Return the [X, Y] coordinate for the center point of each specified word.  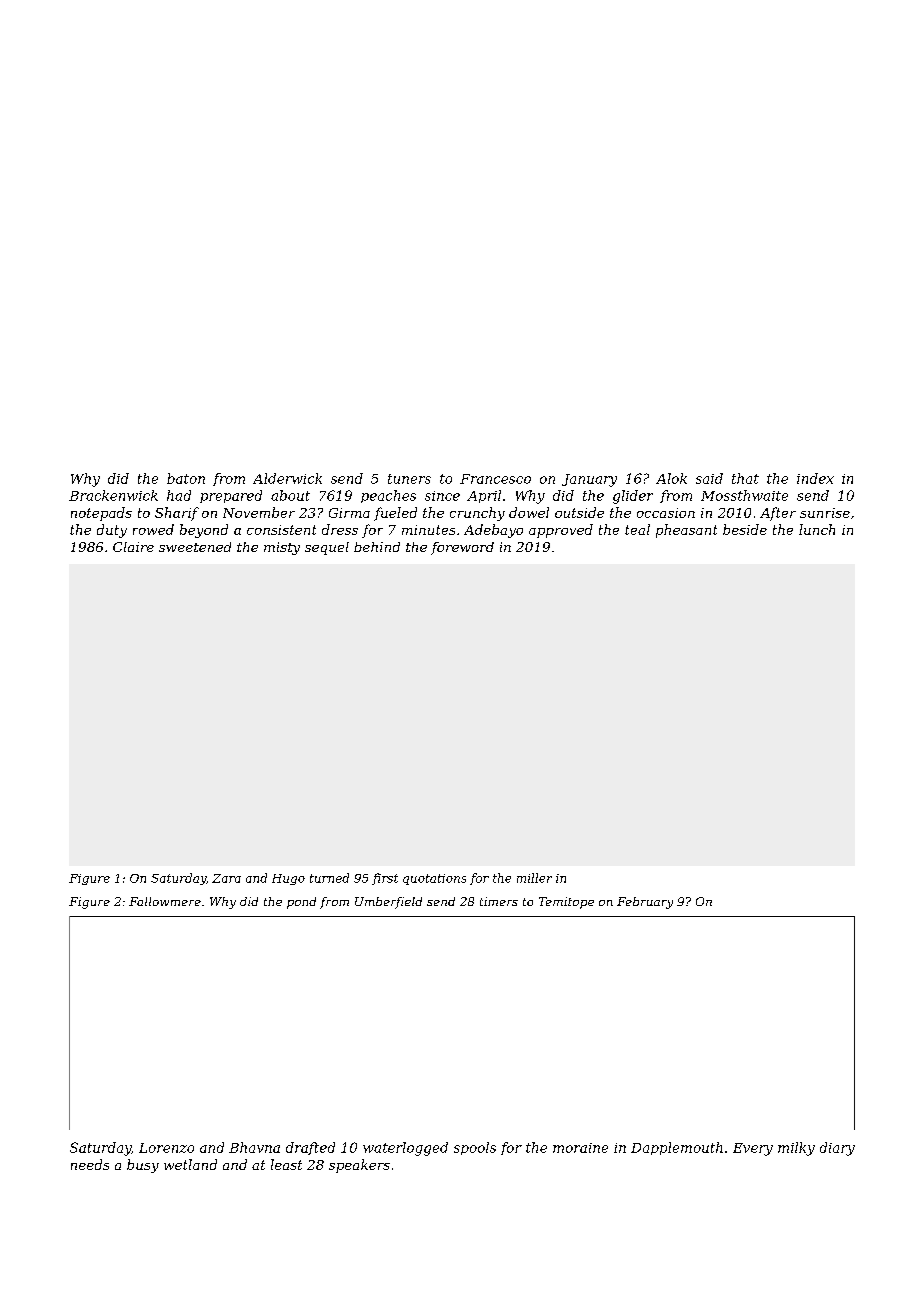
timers [499, 901]
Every [753, 1149]
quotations [434, 879]
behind [377, 547]
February [645, 903]
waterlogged [405, 1149]
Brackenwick [113, 495]
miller [534, 878]
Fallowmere [165, 901]
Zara [226, 878]
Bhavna [254, 1147]
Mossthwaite [744, 495]
